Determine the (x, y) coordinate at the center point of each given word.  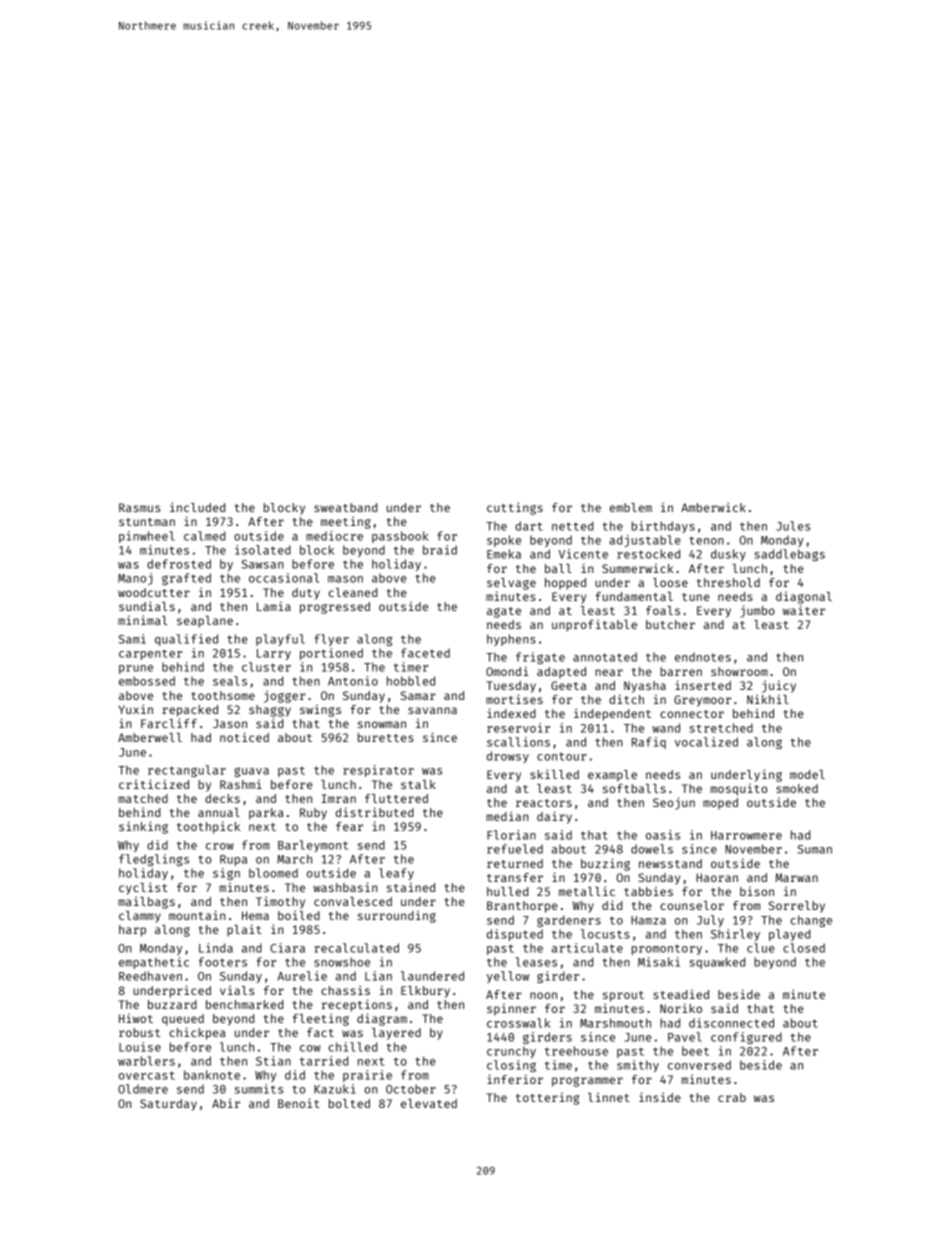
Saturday (168, 1105)
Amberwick (713, 507)
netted (572, 526)
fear (349, 826)
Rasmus (139, 507)
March (294, 859)
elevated (429, 1103)
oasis (663, 835)
